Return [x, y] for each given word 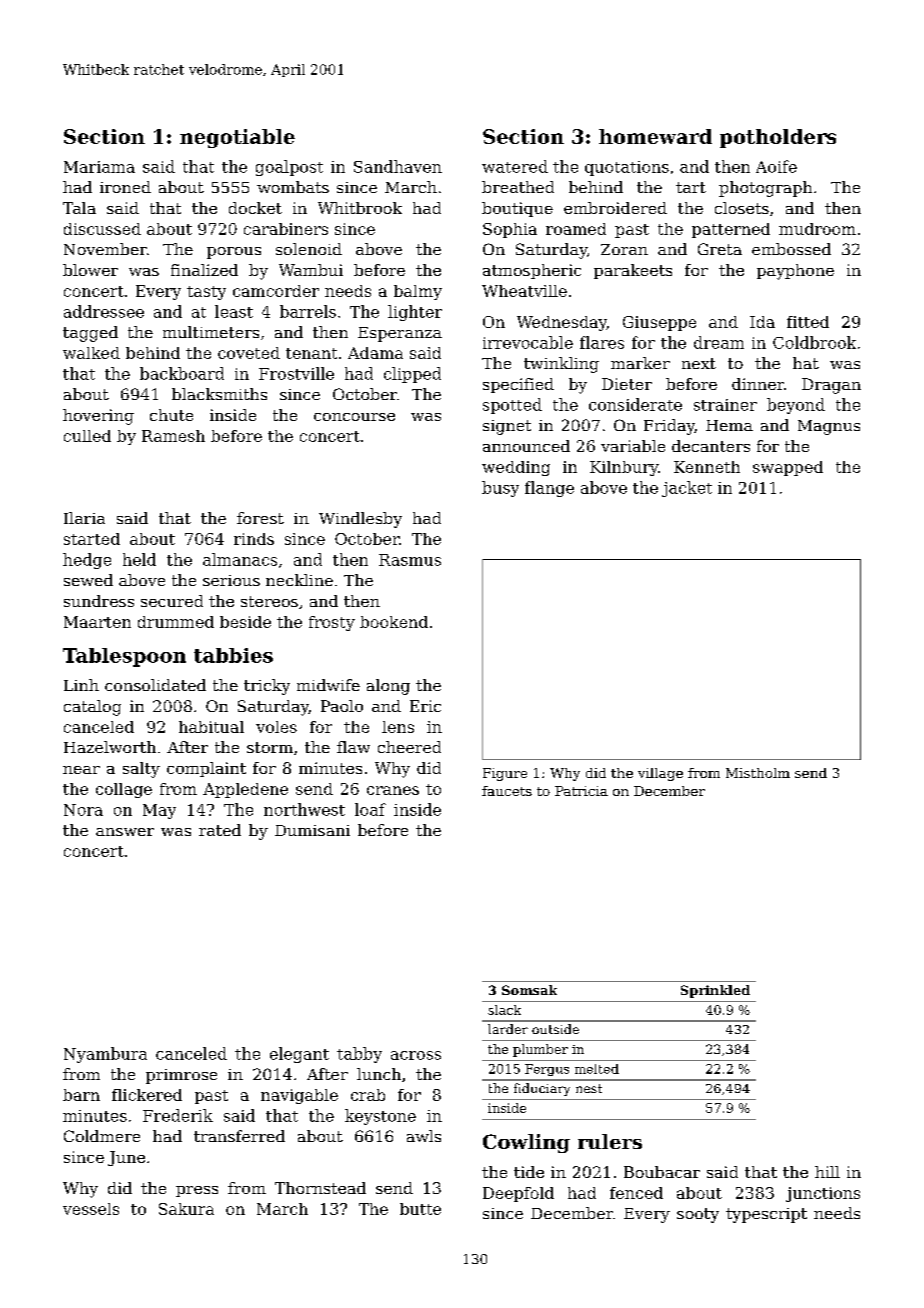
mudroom [817, 229]
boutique [517, 209]
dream [719, 342]
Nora [83, 810]
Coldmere [102, 1136]
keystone [380, 1117]
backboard [182, 373]
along [388, 687]
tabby [359, 1055]
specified [518, 385]
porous [234, 253]
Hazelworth [110, 747]
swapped [788, 468]
